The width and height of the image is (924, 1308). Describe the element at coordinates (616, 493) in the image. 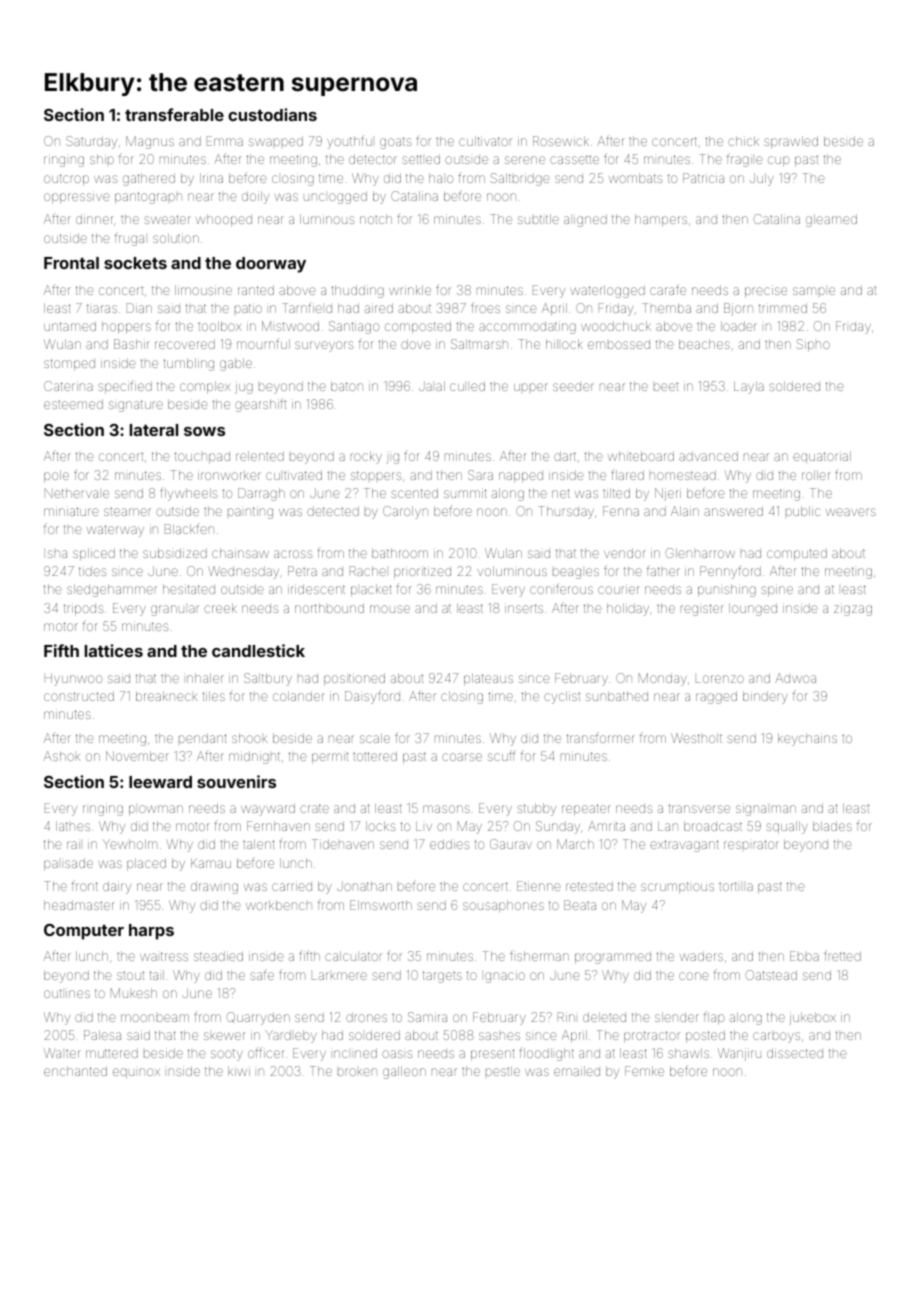

I see `tilted` at that location.
